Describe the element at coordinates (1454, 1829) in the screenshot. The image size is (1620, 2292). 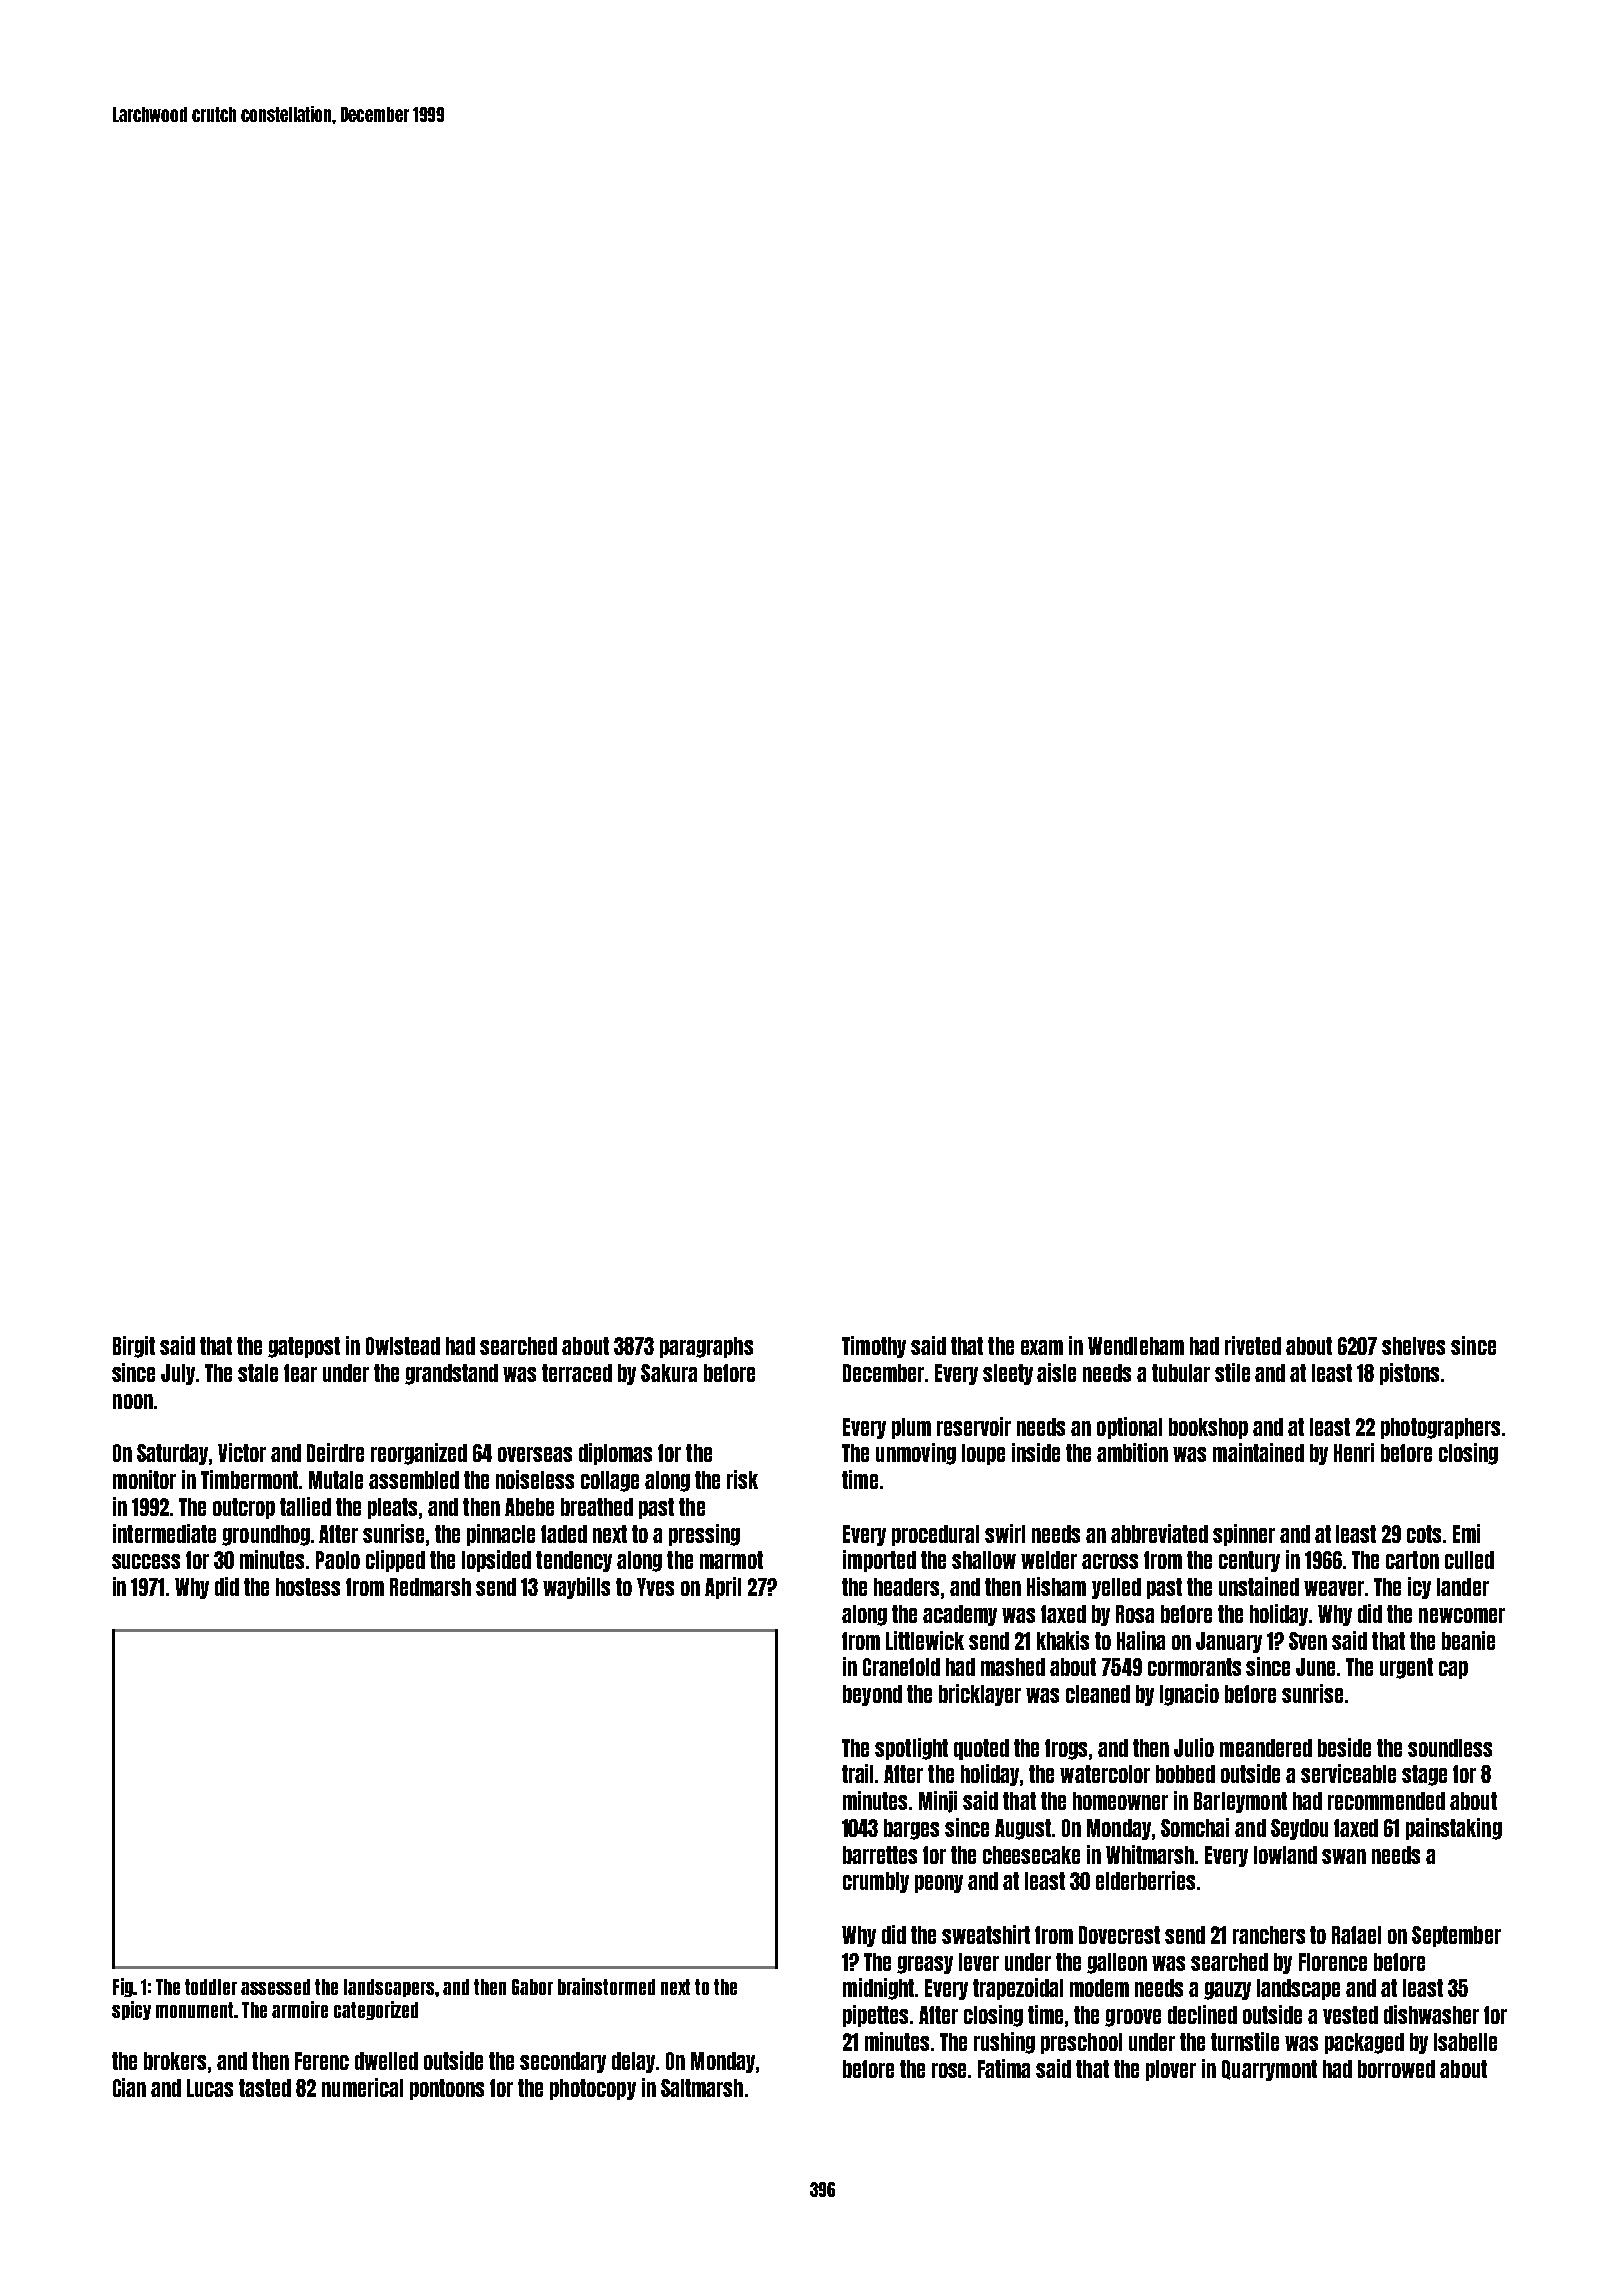
I see `painstaking` at that location.
